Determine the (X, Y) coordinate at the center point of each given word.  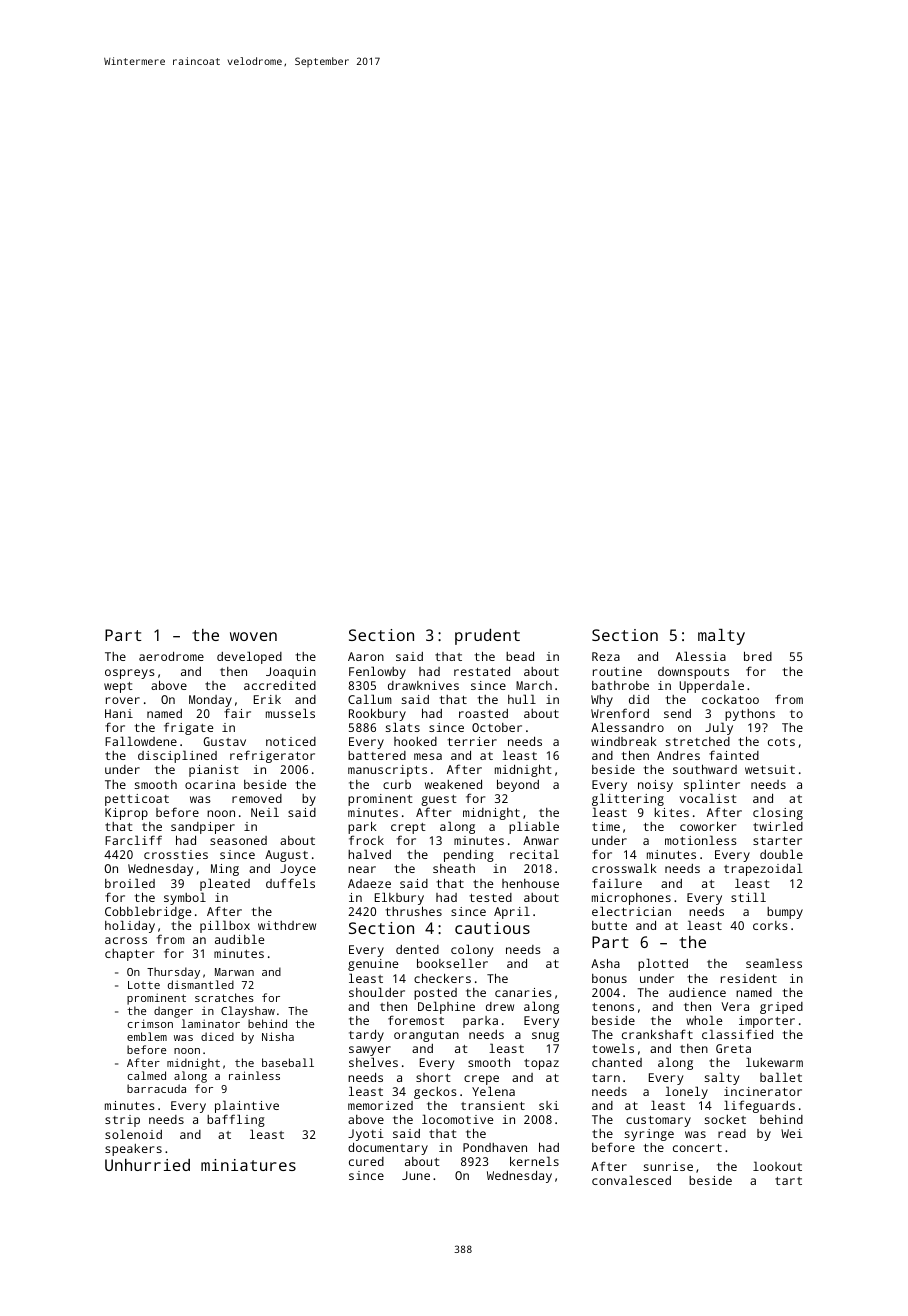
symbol (185, 898)
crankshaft (657, 1034)
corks (770, 925)
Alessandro (627, 727)
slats (403, 727)
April (512, 912)
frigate (188, 728)
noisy (655, 786)
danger (173, 1012)
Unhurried (147, 1165)
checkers (442, 978)
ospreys (130, 674)
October (497, 727)
